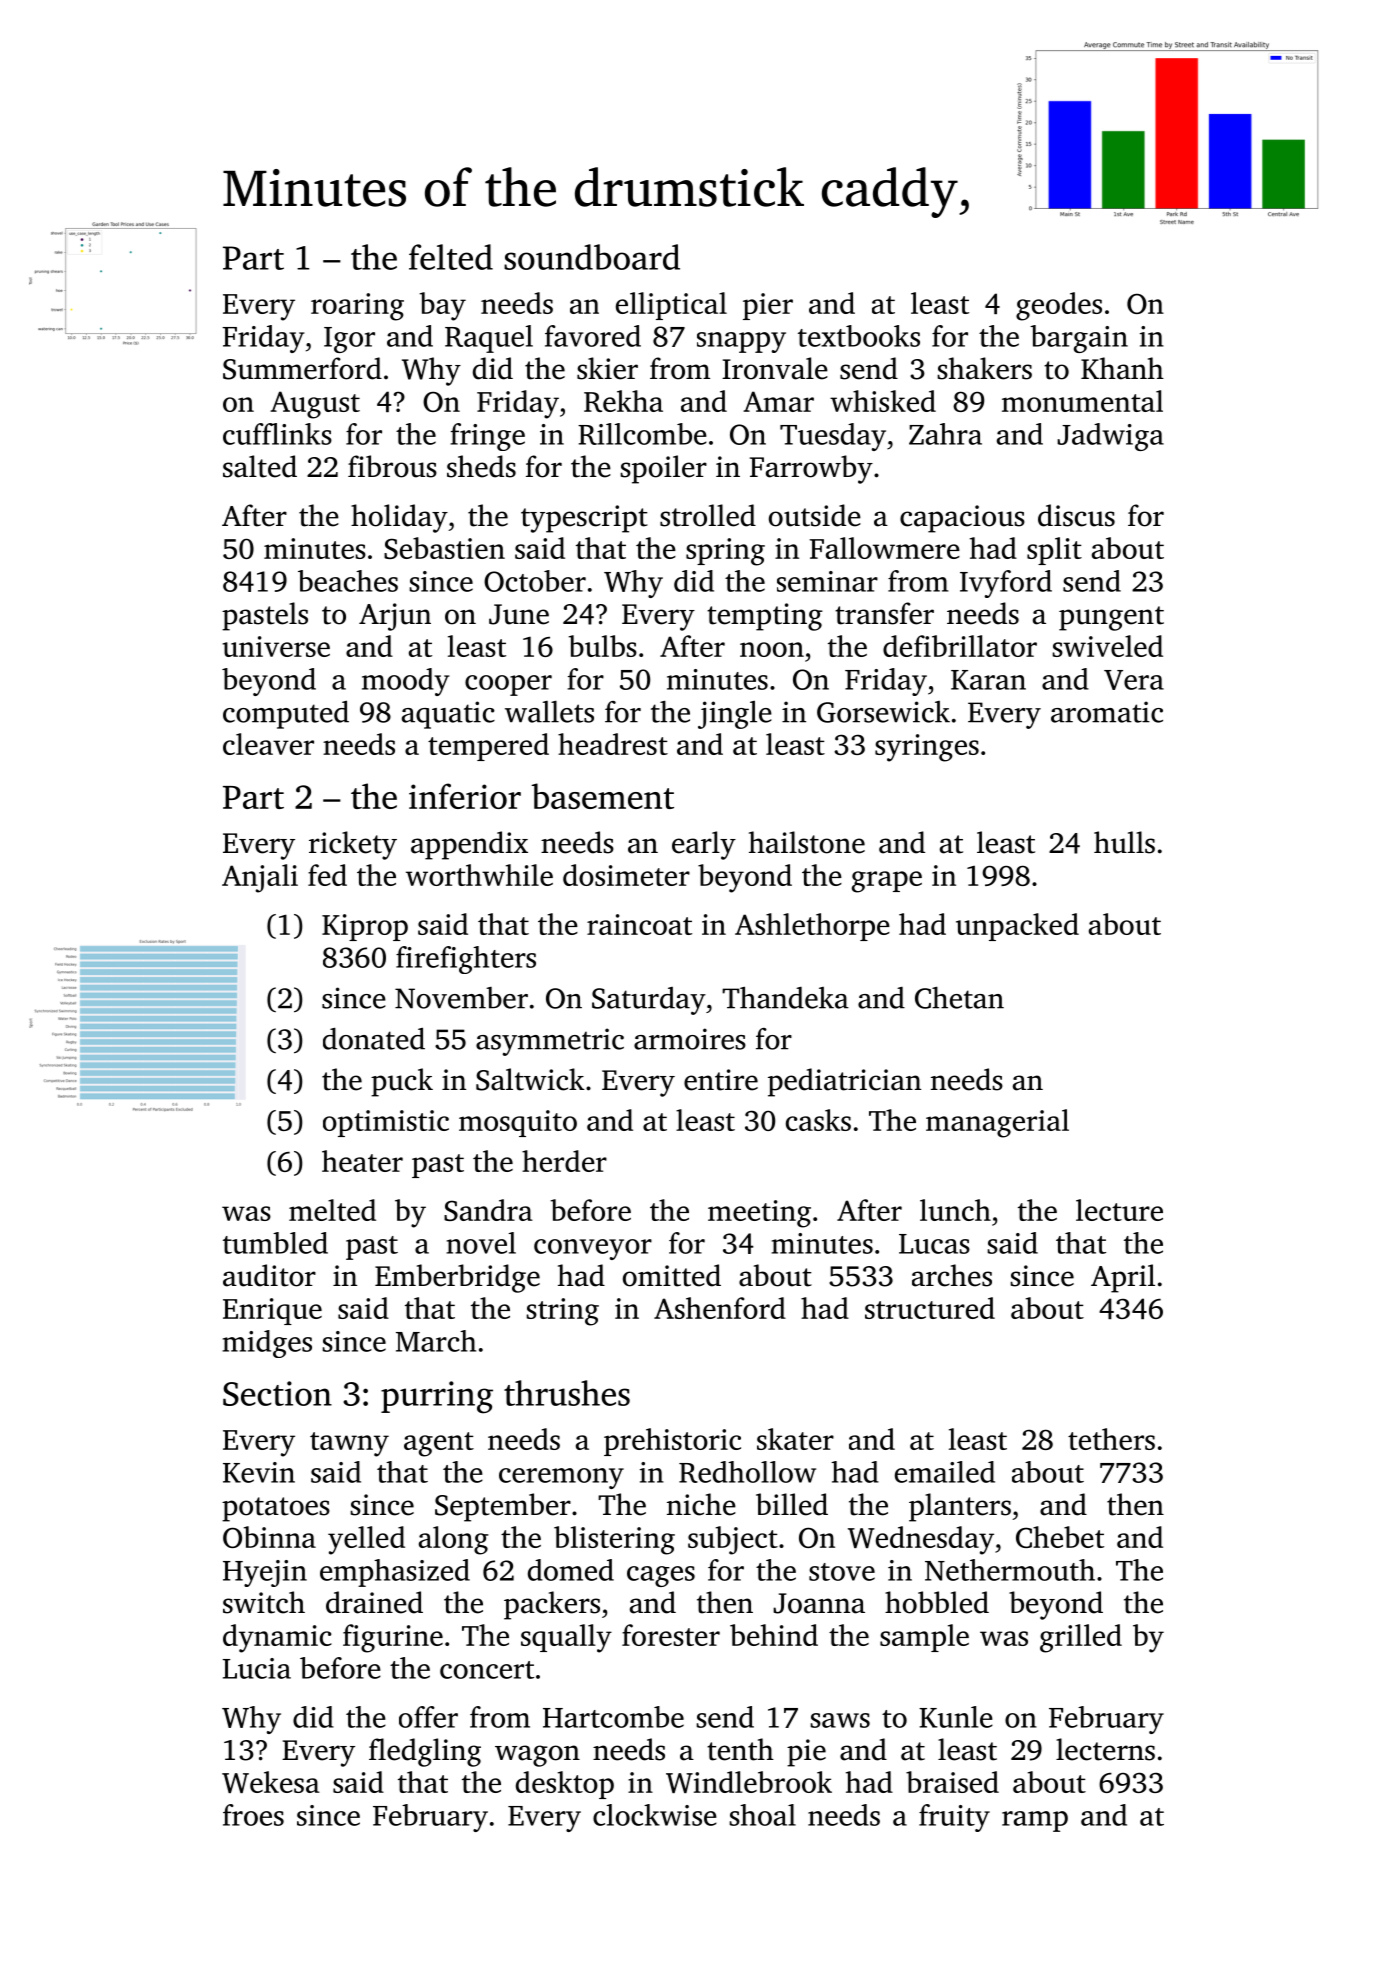 This document has width=1386, height=1969. Describe the element at coordinates (592, 257) in the document. I see `soundboard` at that location.
